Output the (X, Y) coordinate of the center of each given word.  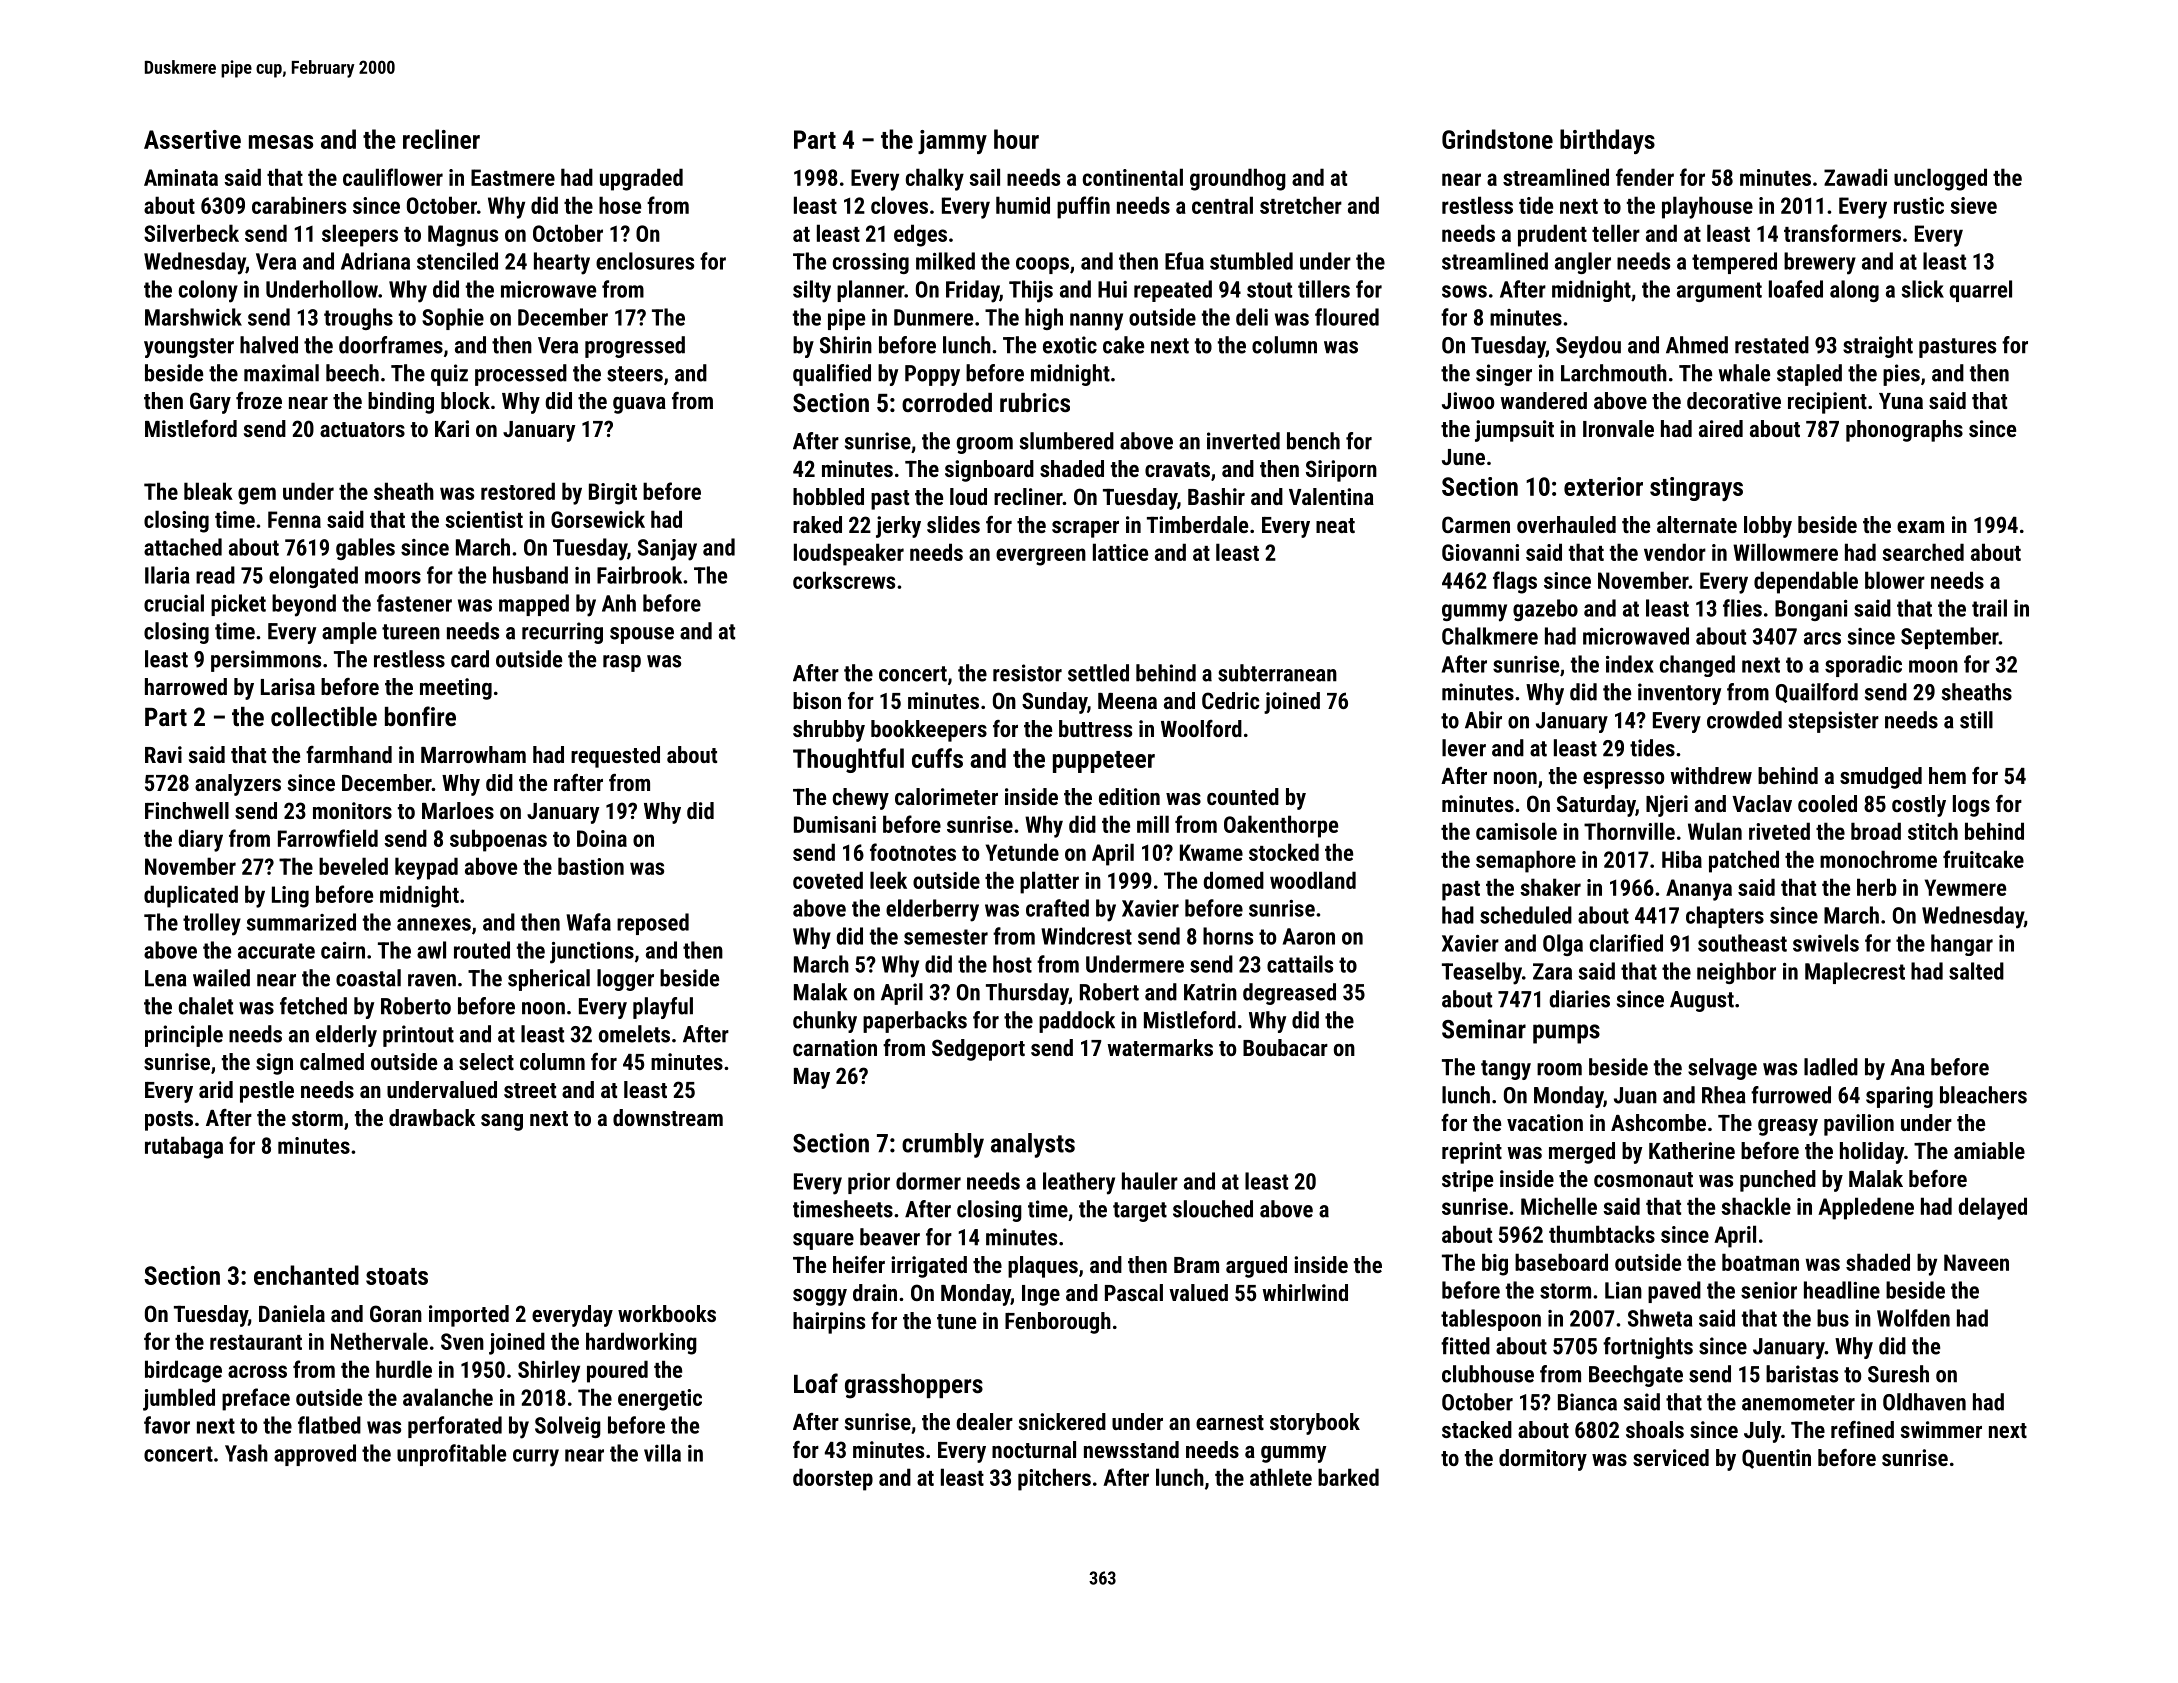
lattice (1120, 552)
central (1222, 205)
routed (482, 950)
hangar (1962, 945)
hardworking (641, 1343)
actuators (362, 429)
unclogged (1940, 179)
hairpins (829, 1323)
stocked (1284, 852)
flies (1742, 608)
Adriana (375, 261)
